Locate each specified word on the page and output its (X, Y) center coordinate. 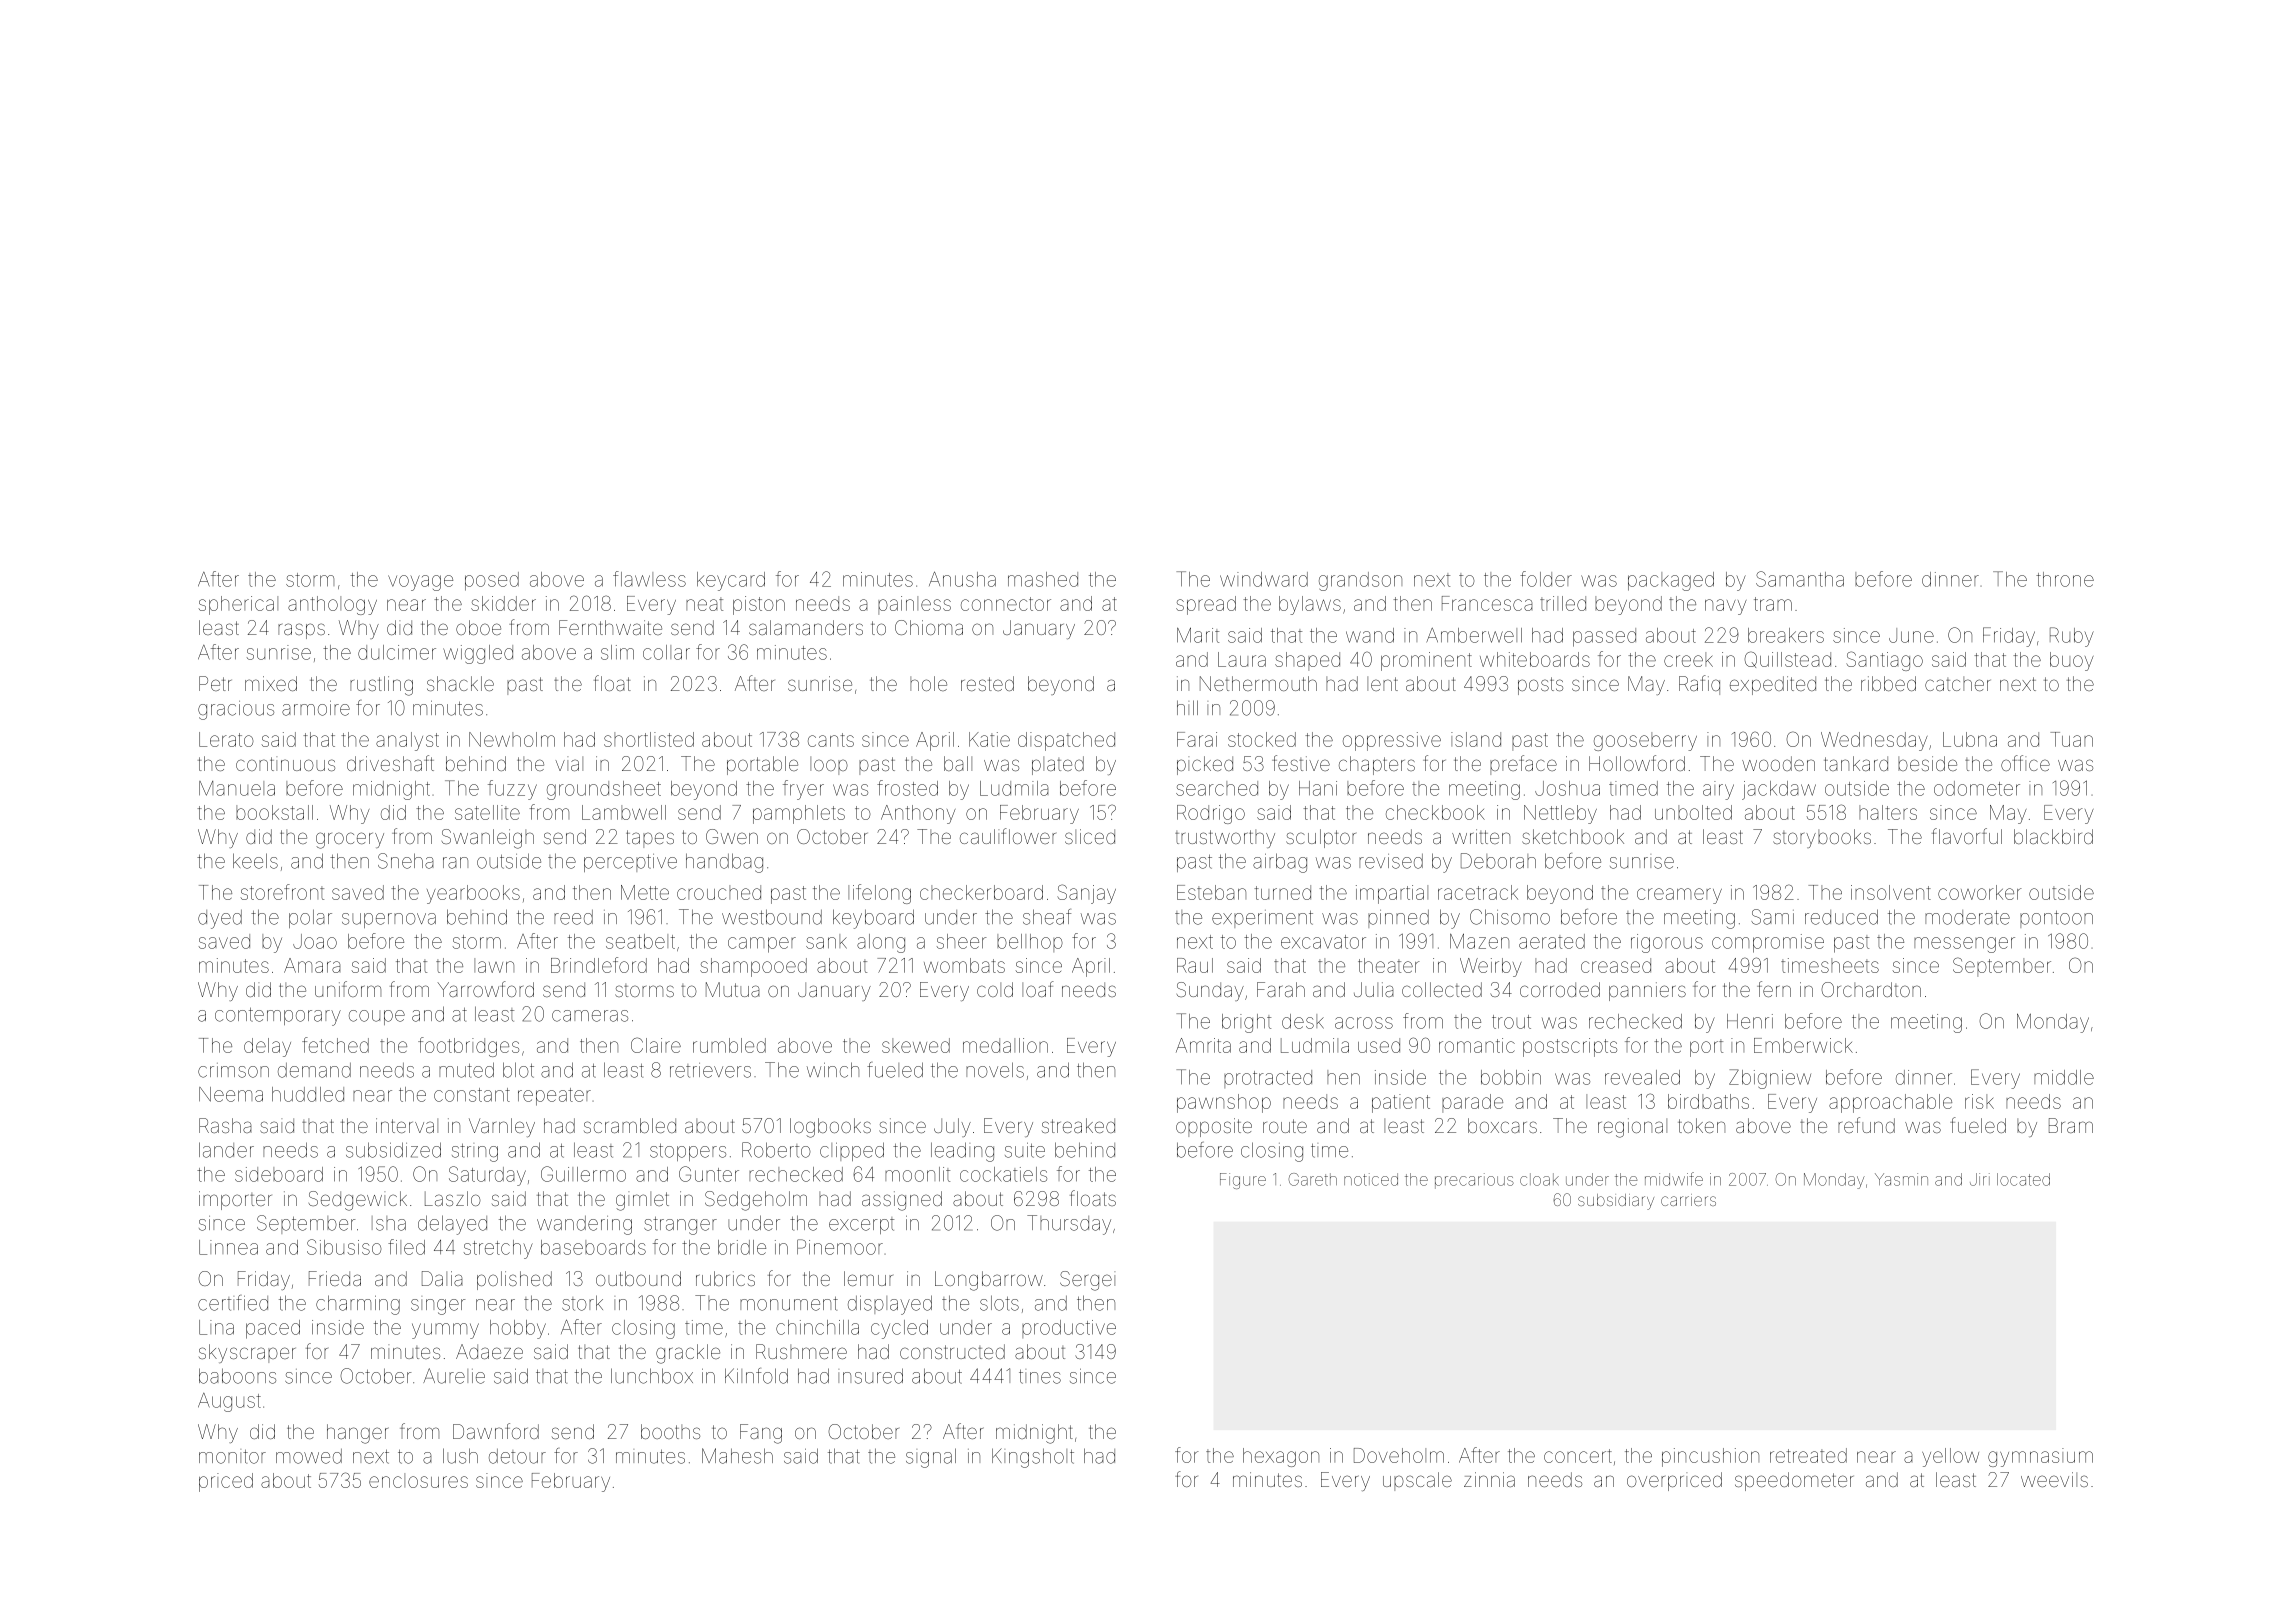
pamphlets (799, 814)
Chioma (929, 627)
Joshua (1567, 788)
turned (1282, 892)
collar (666, 652)
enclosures (418, 1480)
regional (1632, 1128)
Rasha (225, 1125)
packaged (1671, 581)
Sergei (1087, 1281)
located (2023, 1179)
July (952, 1127)
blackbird (2053, 836)
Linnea (228, 1247)
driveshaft (390, 763)
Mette (645, 892)
